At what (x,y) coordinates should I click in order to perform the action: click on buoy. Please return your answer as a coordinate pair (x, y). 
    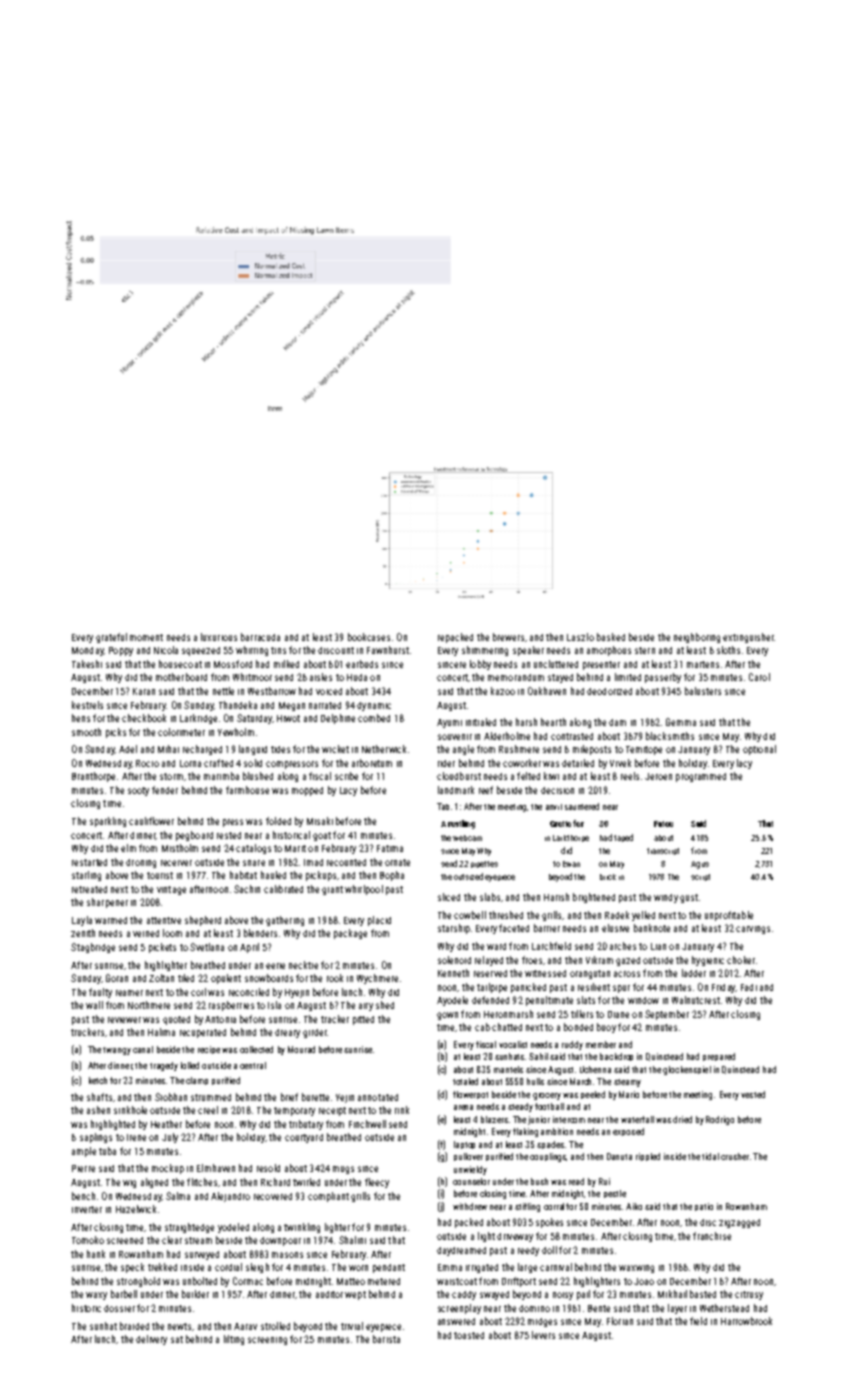
    Looking at the image, I should click on (606, 1028).
